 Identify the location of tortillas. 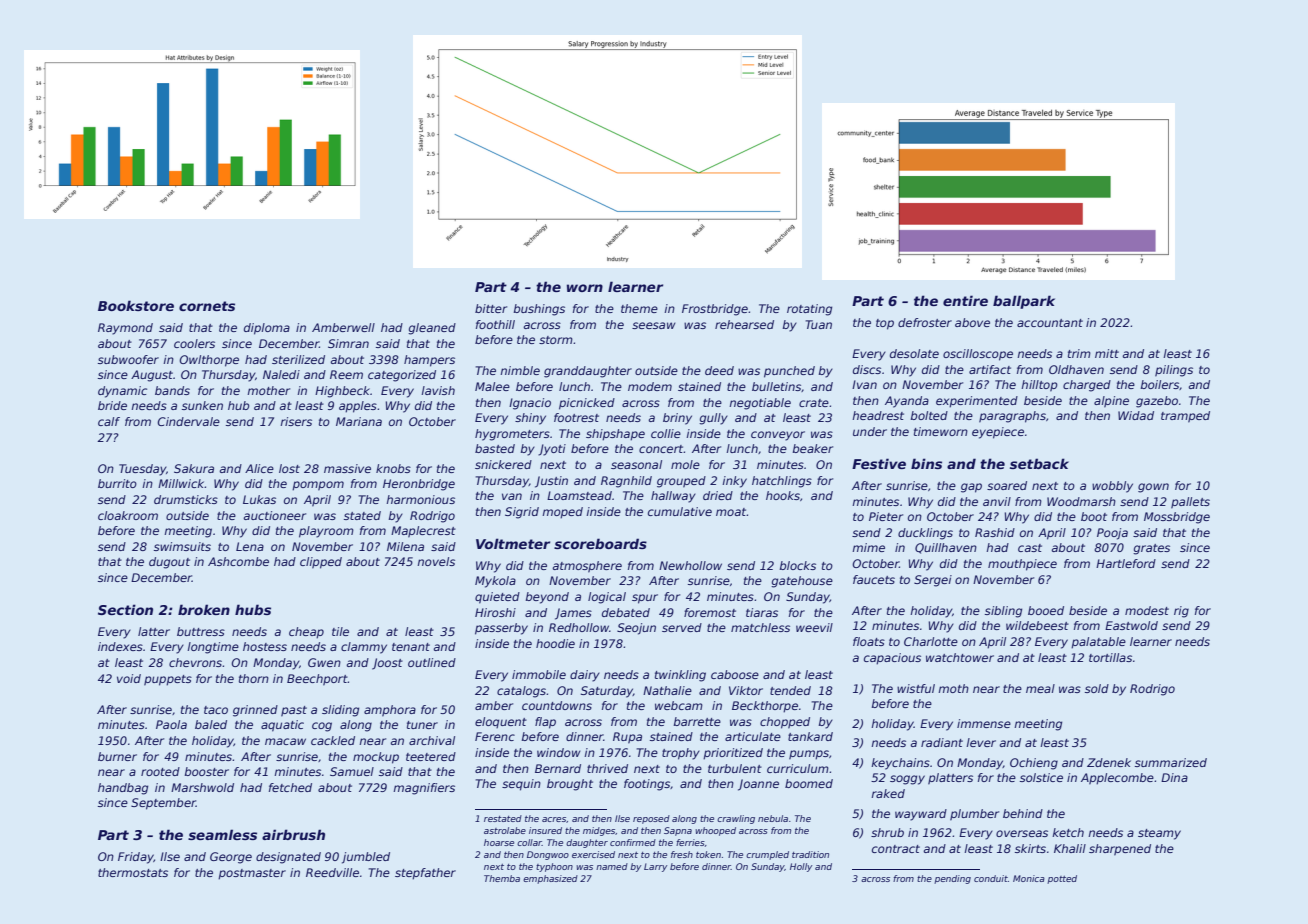
(1110, 657).
